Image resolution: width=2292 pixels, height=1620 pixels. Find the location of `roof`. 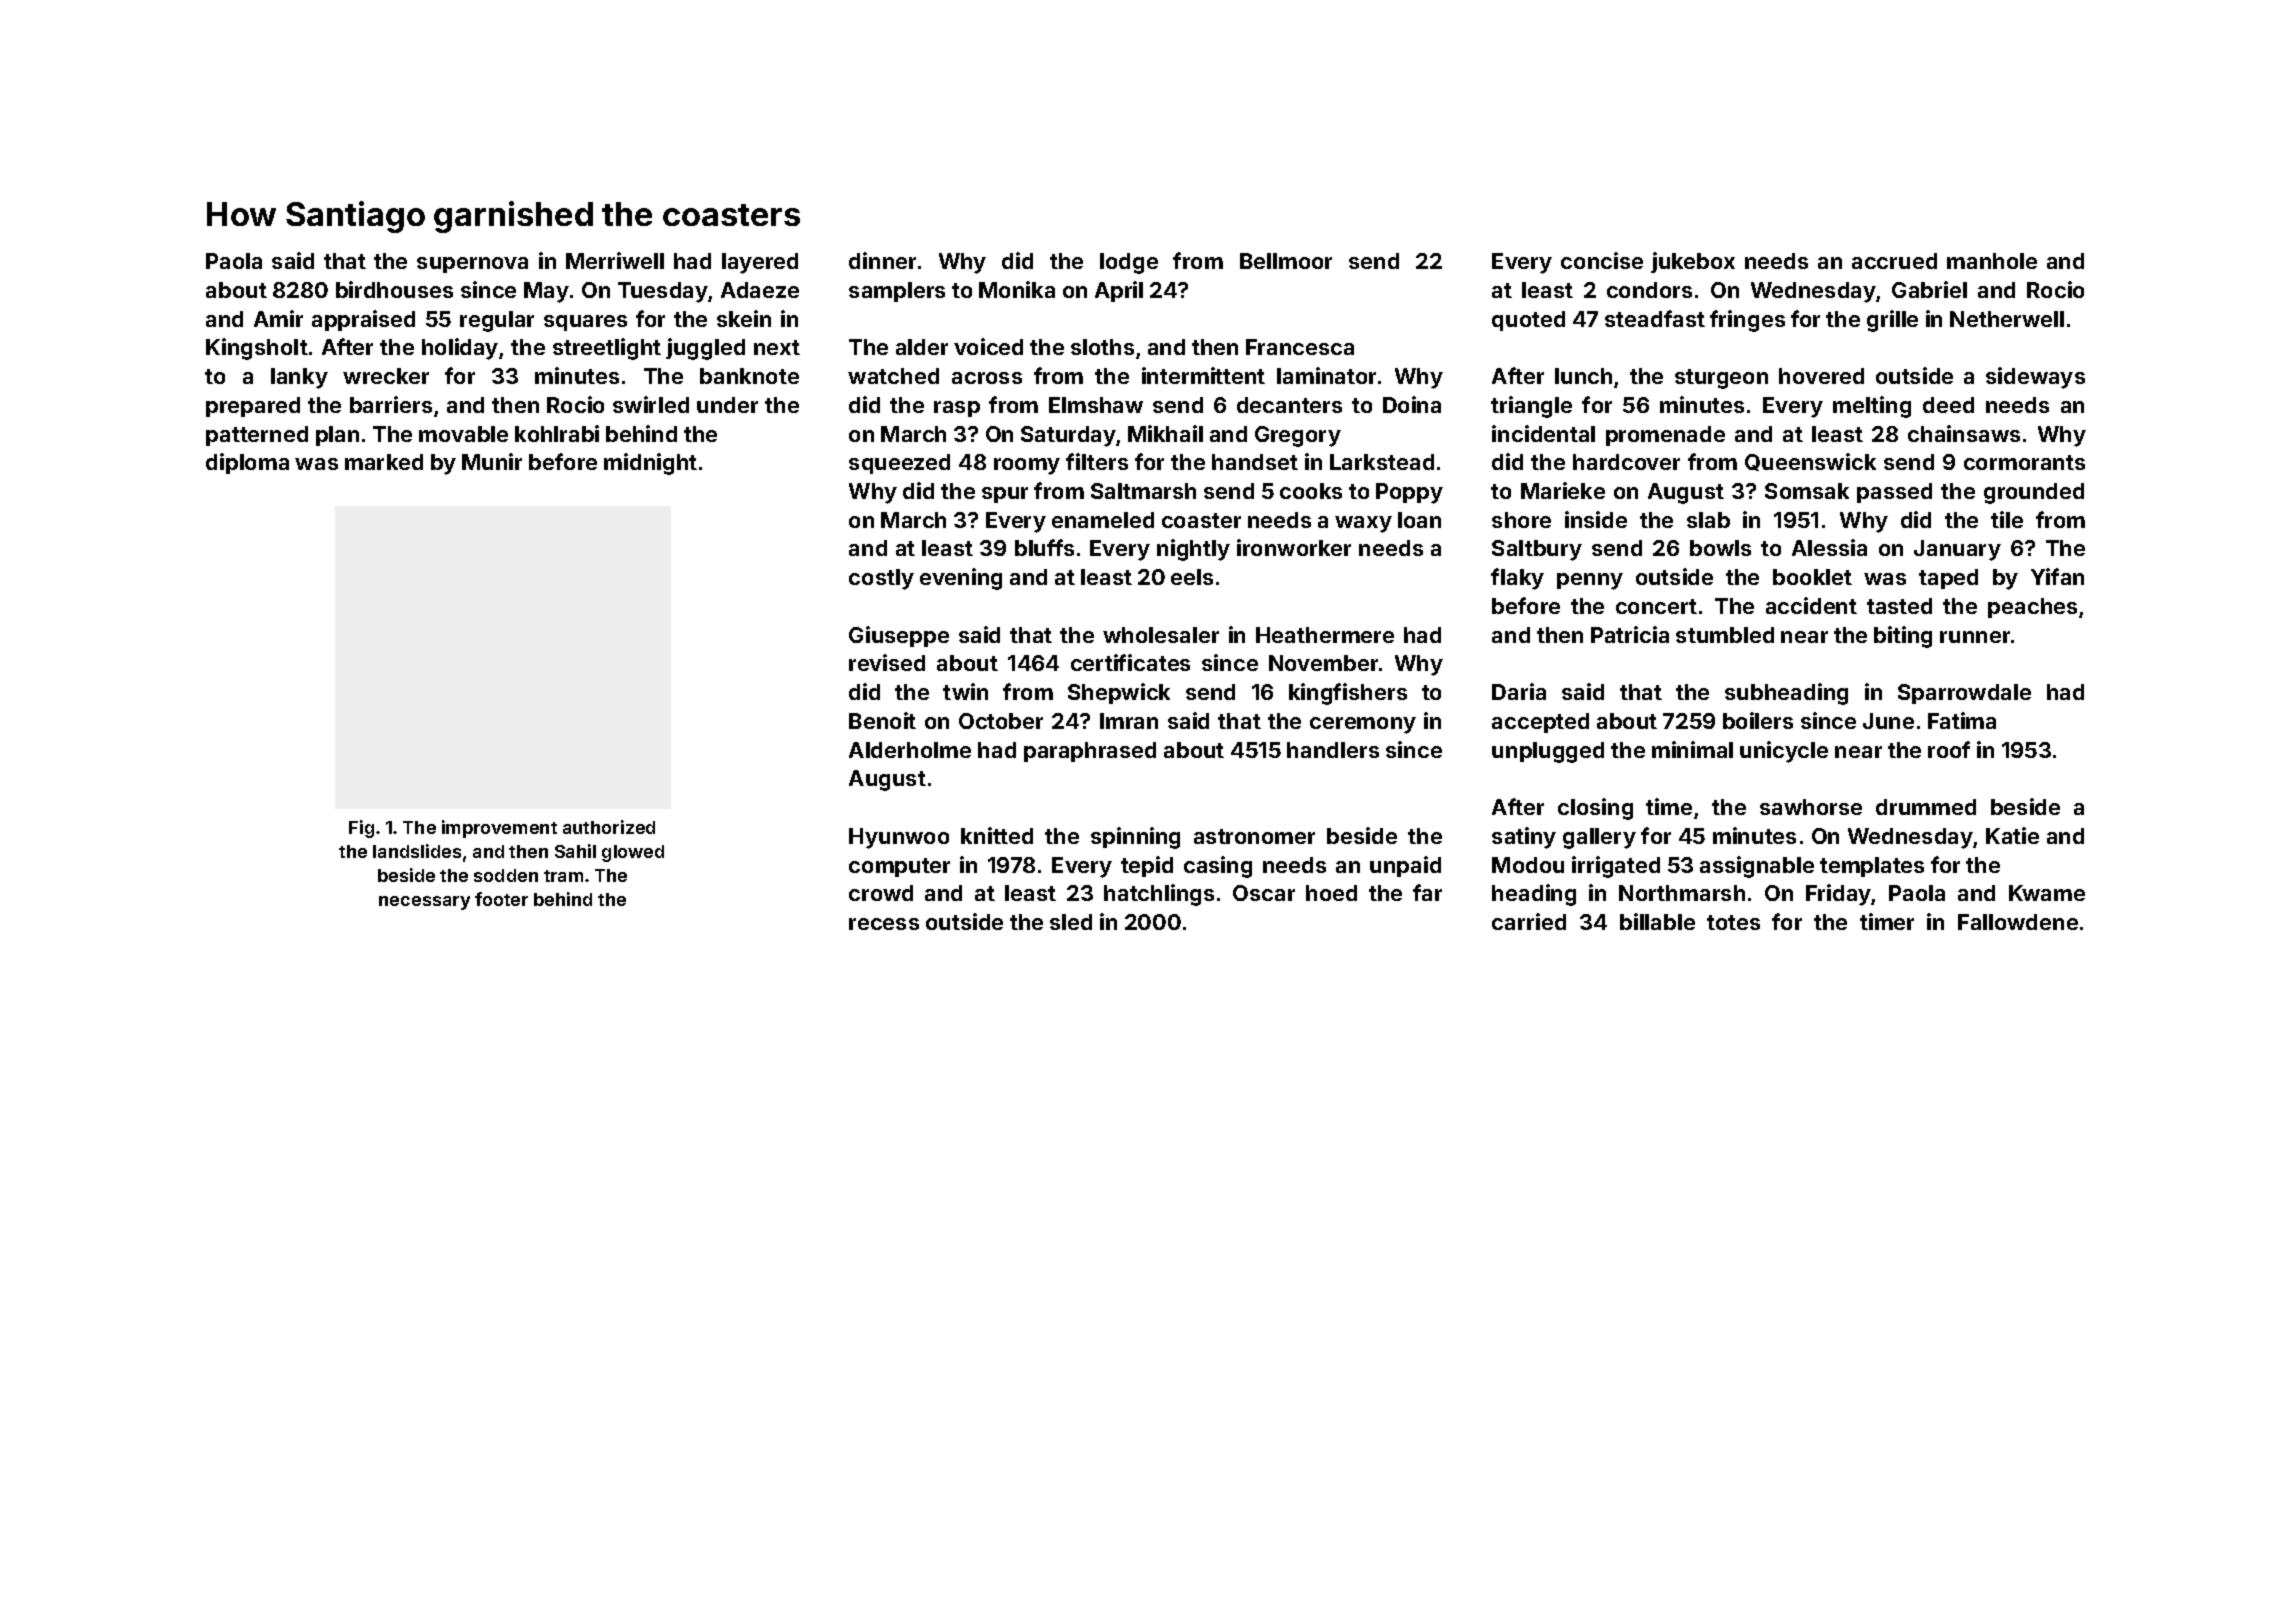

roof is located at coordinates (1949, 749).
